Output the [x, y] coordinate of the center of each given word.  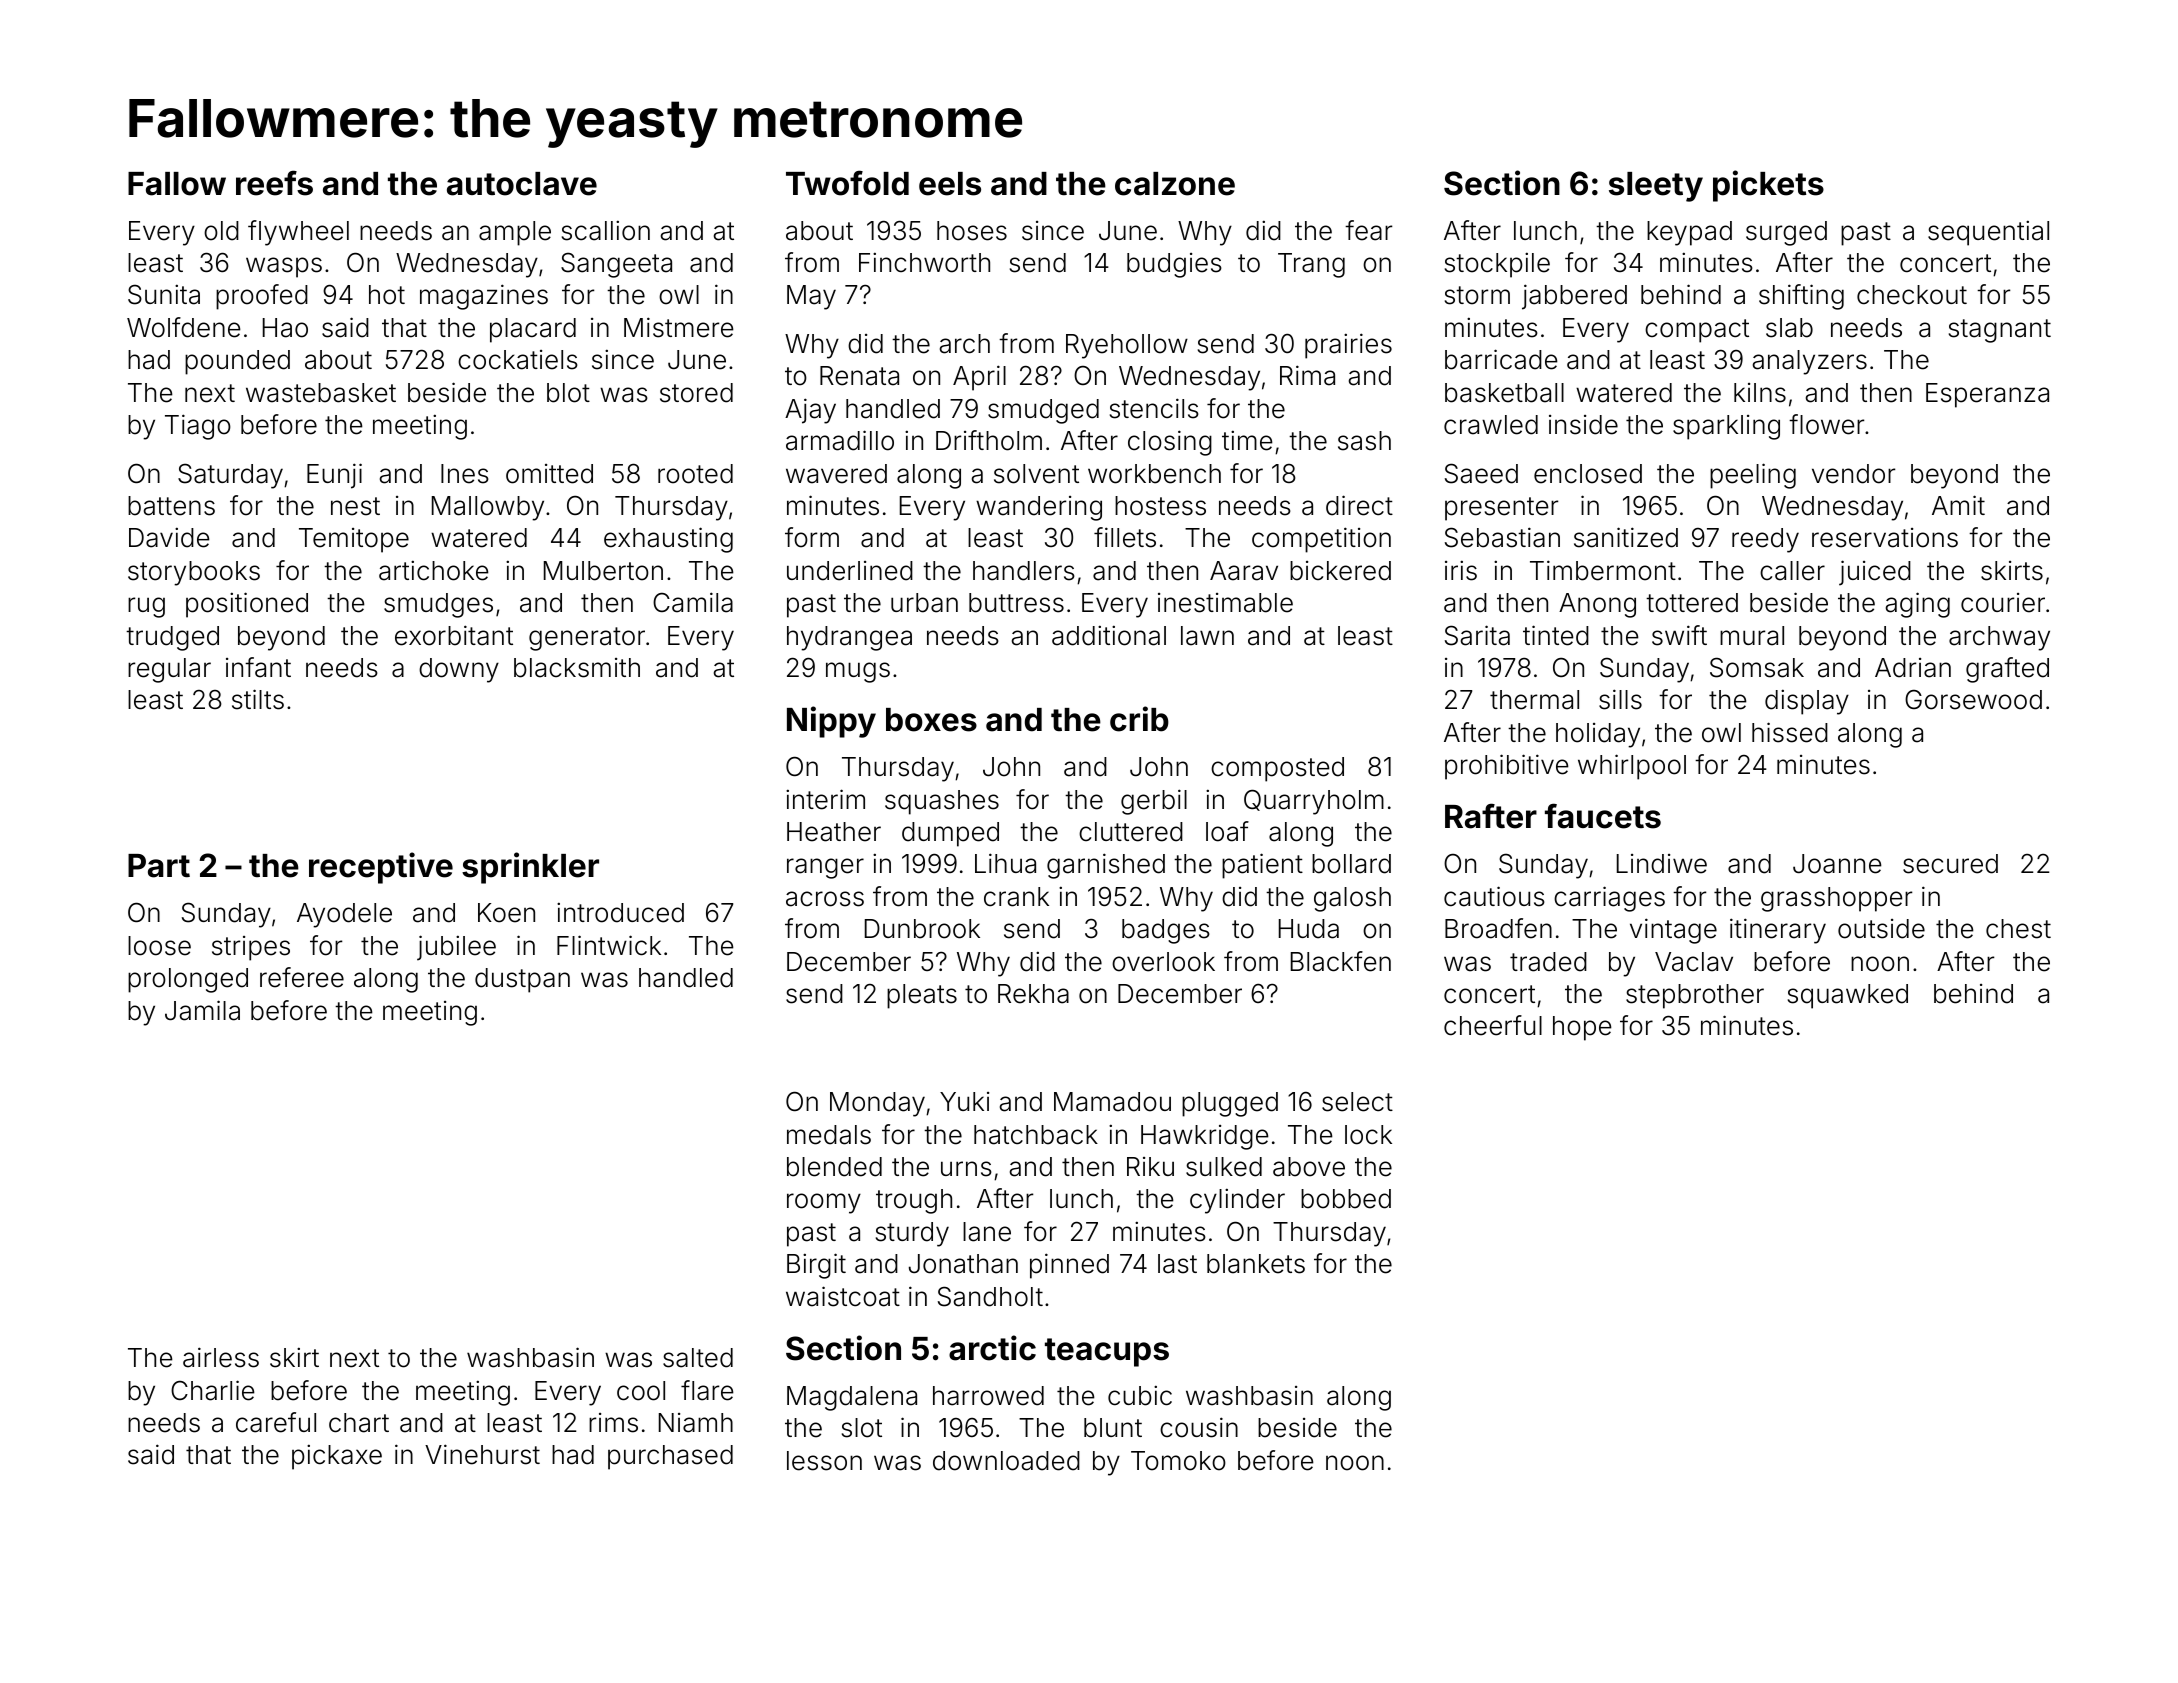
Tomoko [1178, 1461]
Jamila [202, 1010]
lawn [1207, 636]
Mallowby [488, 508]
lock [1368, 1135]
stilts [258, 699]
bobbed [1346, 1199]
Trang [1311, 265]
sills [1620, 699]
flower [1827, 424]
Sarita [1477, 635]
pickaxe [337, 1457]
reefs [274, 183]
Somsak [1757, 667]
